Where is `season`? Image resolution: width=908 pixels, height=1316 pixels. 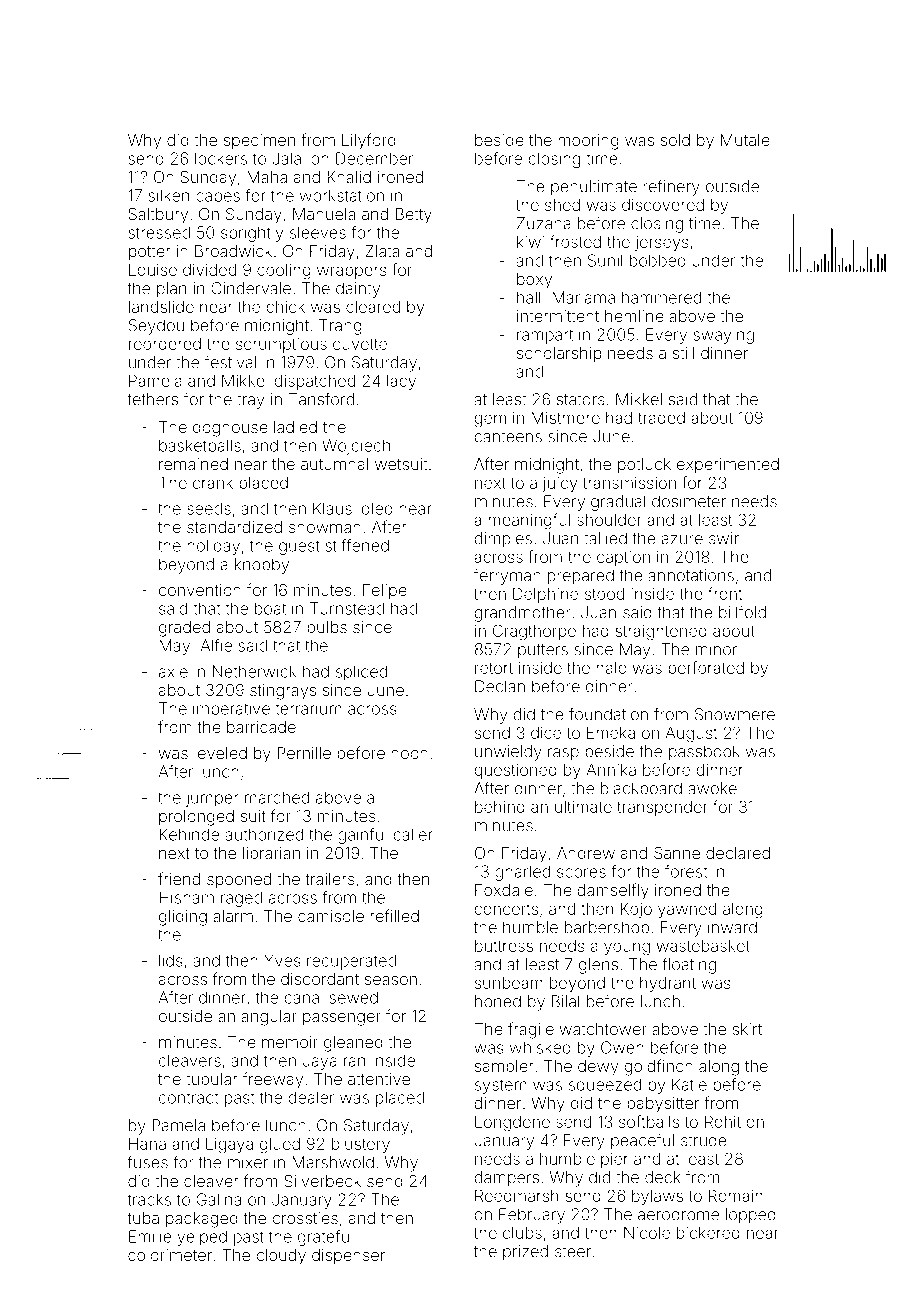 season is located at coordinates (391, 980).
